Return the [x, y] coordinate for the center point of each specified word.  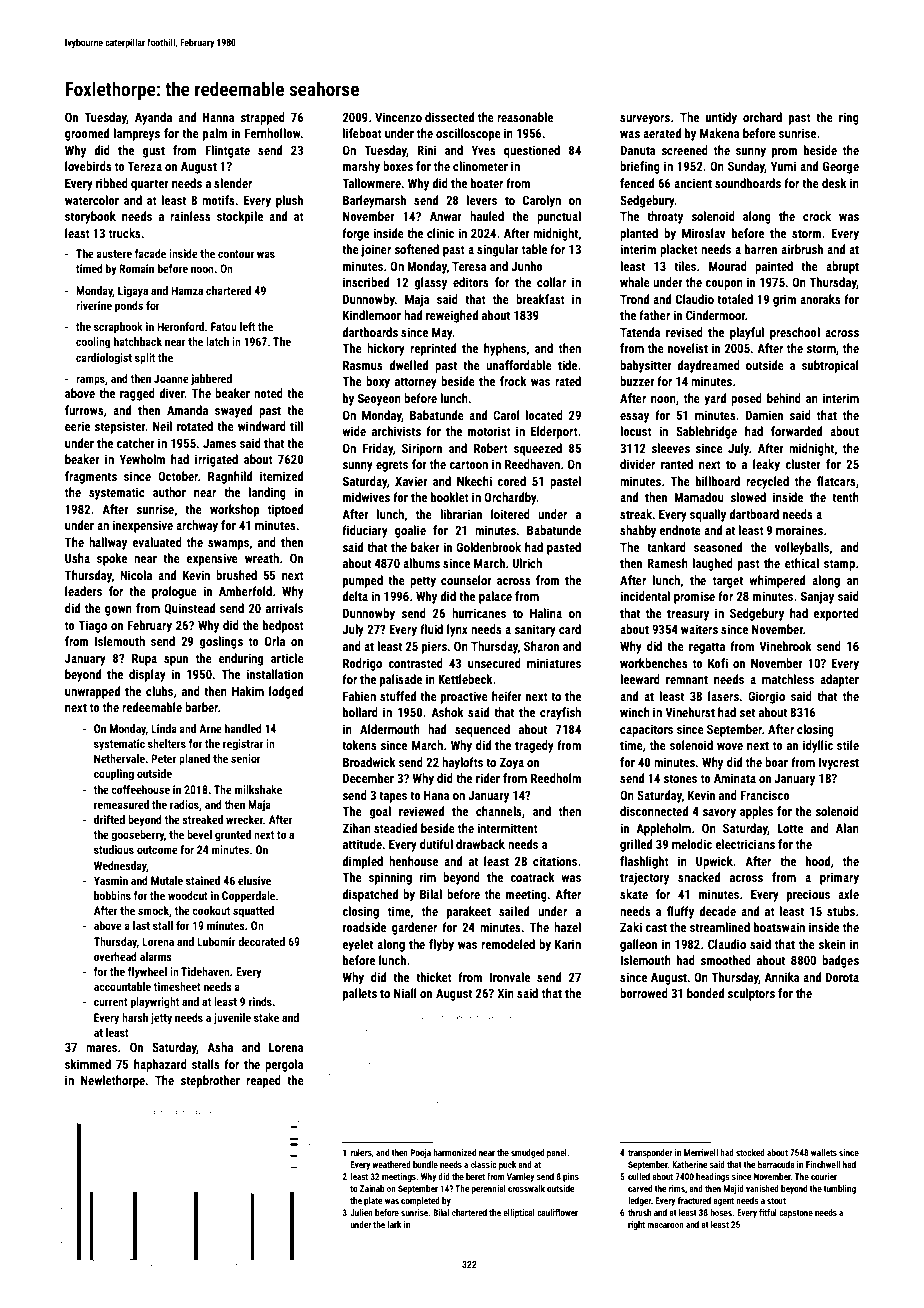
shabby [638, 531]
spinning [390, 878]
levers [482, 200]
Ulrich [527, 563]
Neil [162, 426]
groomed [87, 134]
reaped [263, 1081]
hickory [386, 349]
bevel [199, 834]
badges [840, 961]
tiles [685, 266]
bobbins [112, 895]
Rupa [144, 659]
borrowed [644, 993]
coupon [724, 285]
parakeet [469, 912]
